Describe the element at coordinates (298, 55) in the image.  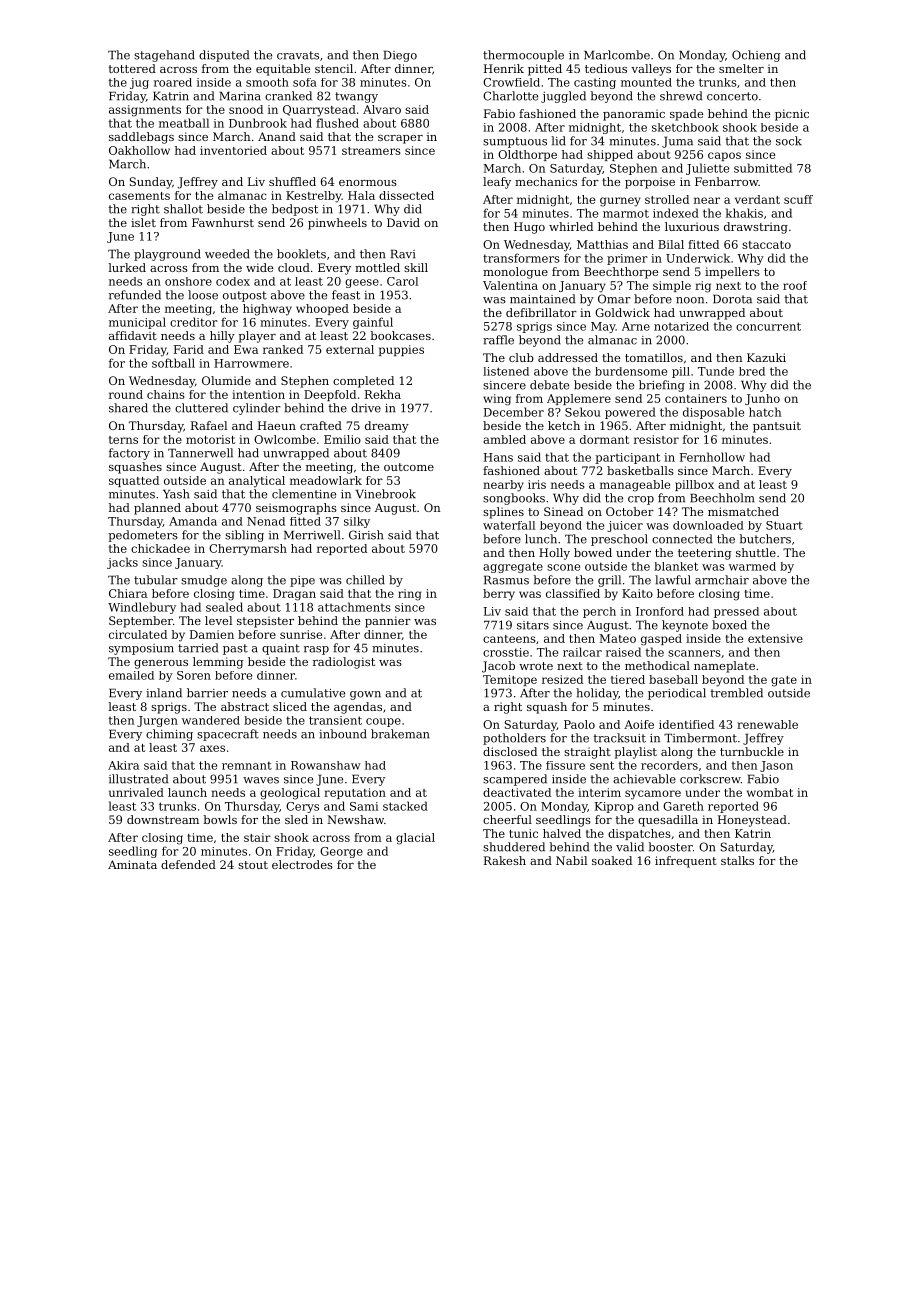
I see `cravats` at that location.
